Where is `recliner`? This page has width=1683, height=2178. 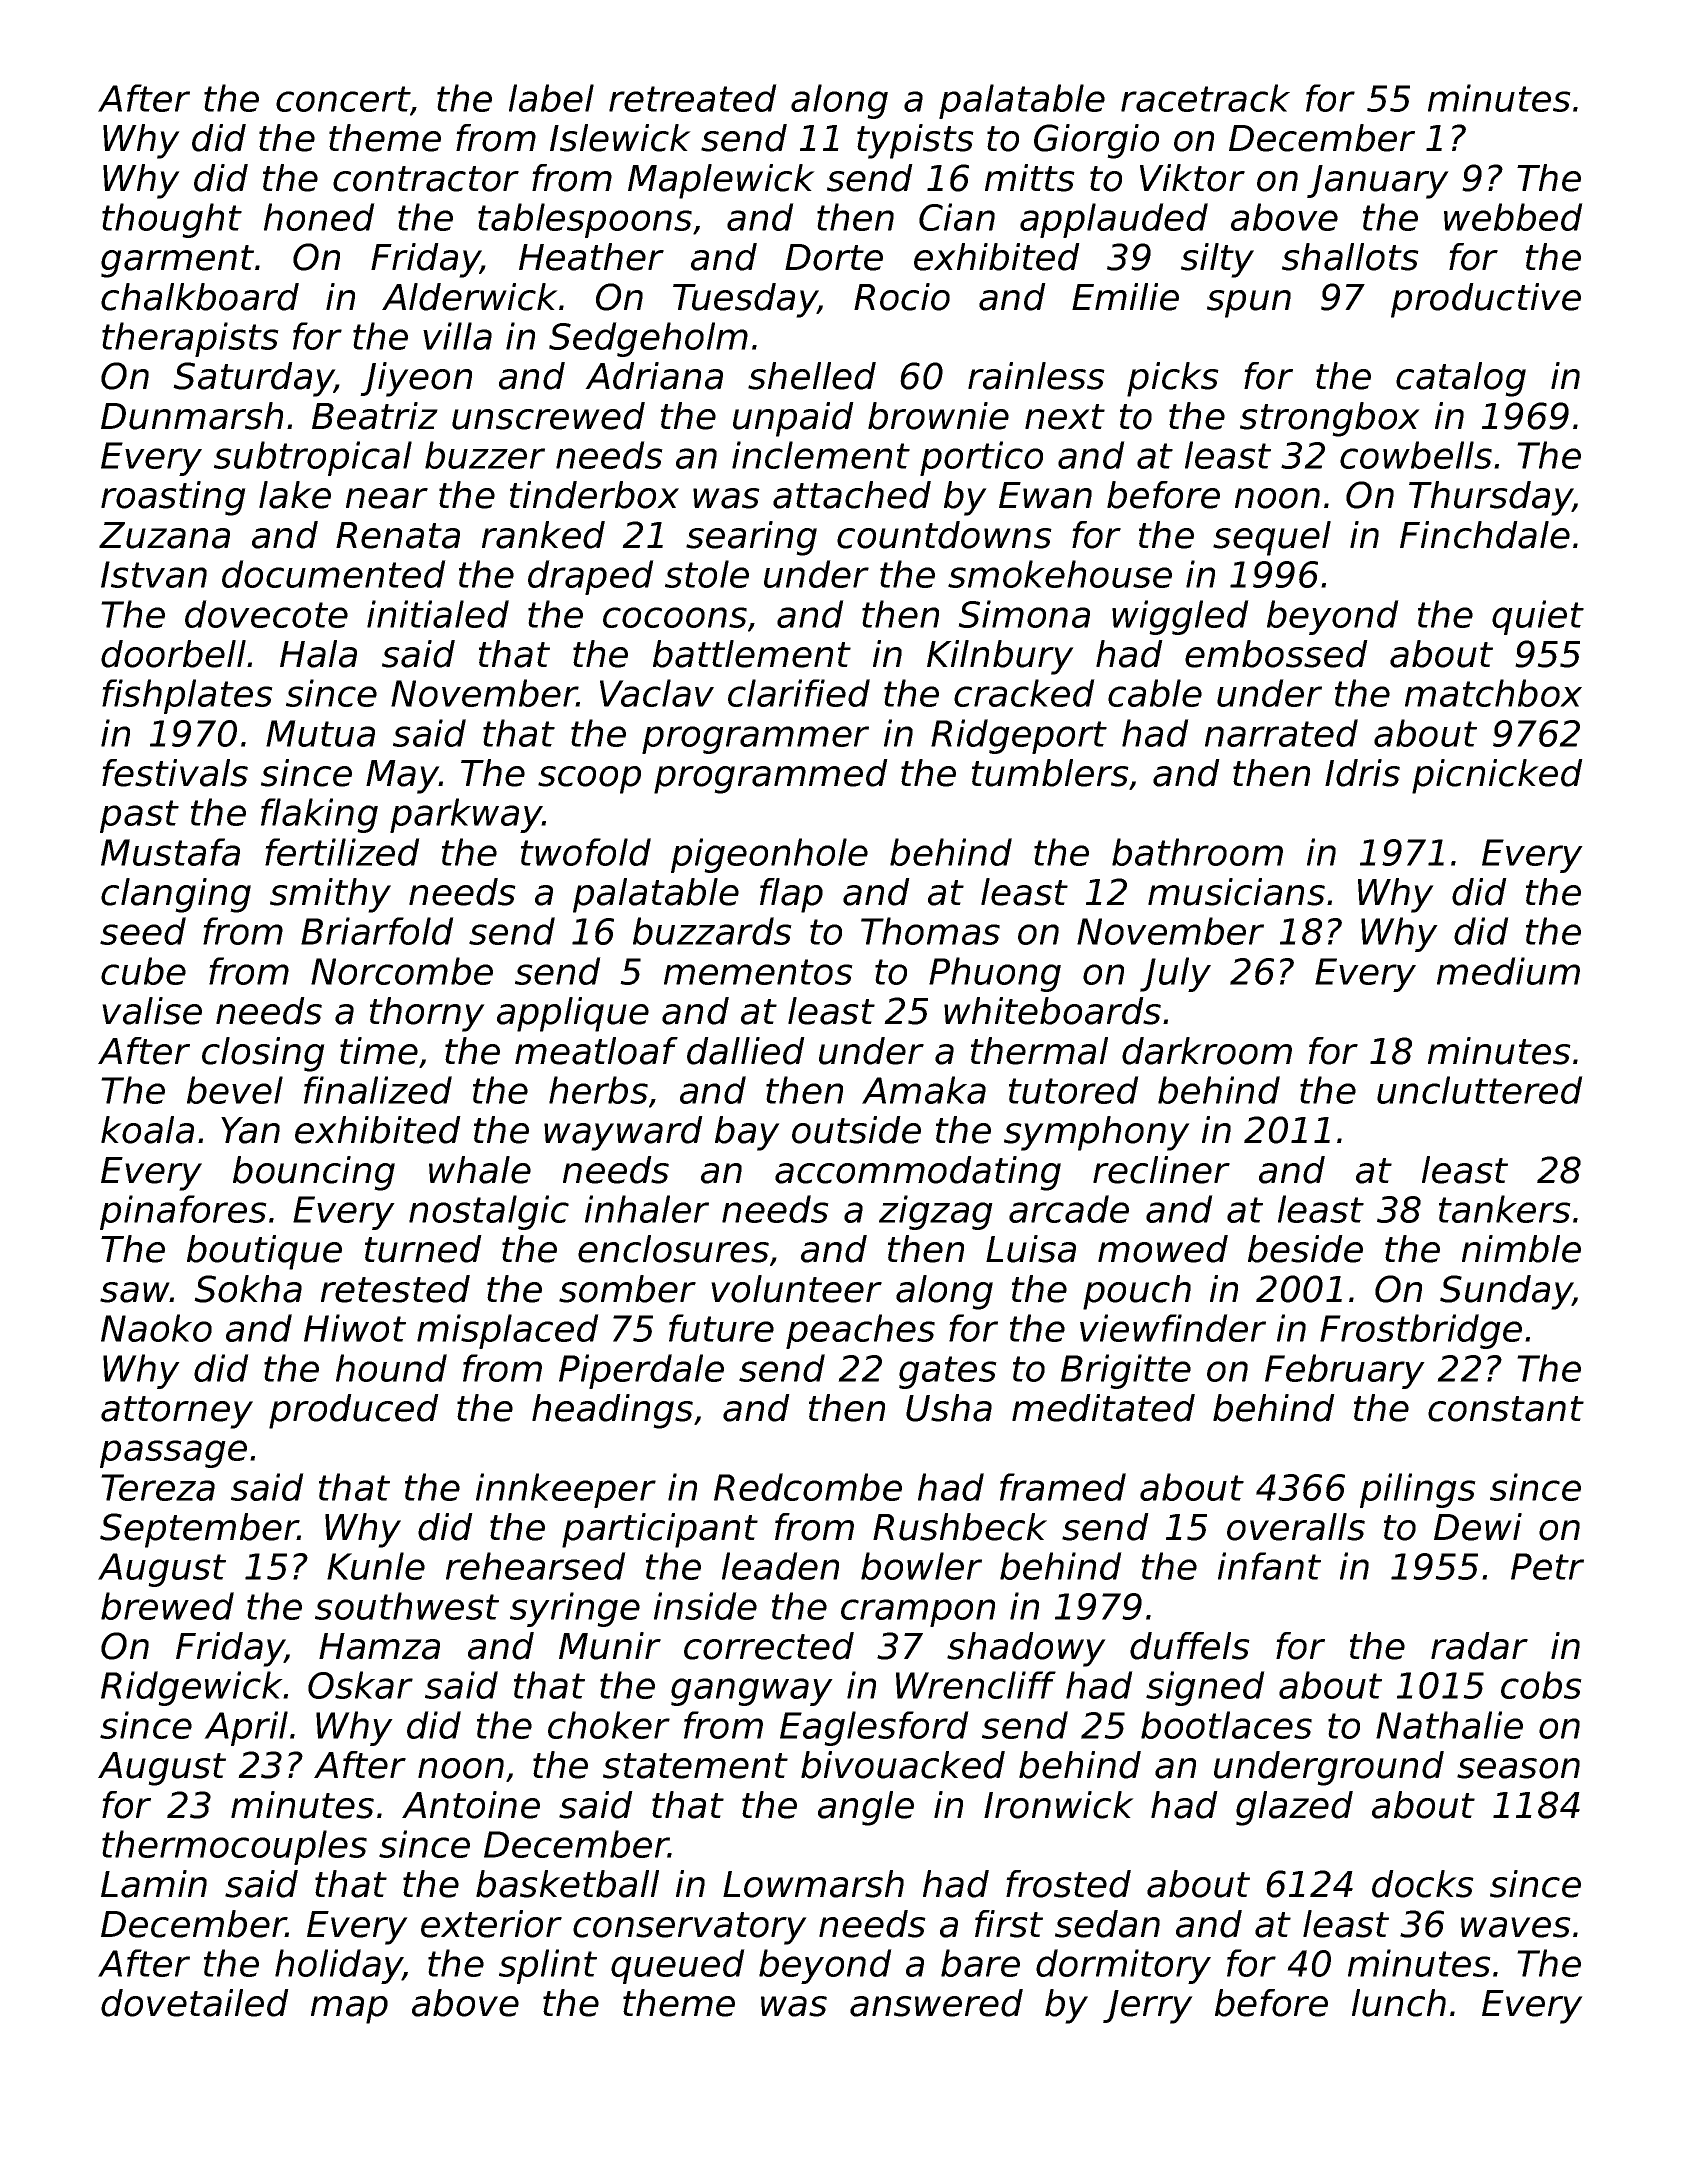
recliner is located at coordinates (1161, 1170).
